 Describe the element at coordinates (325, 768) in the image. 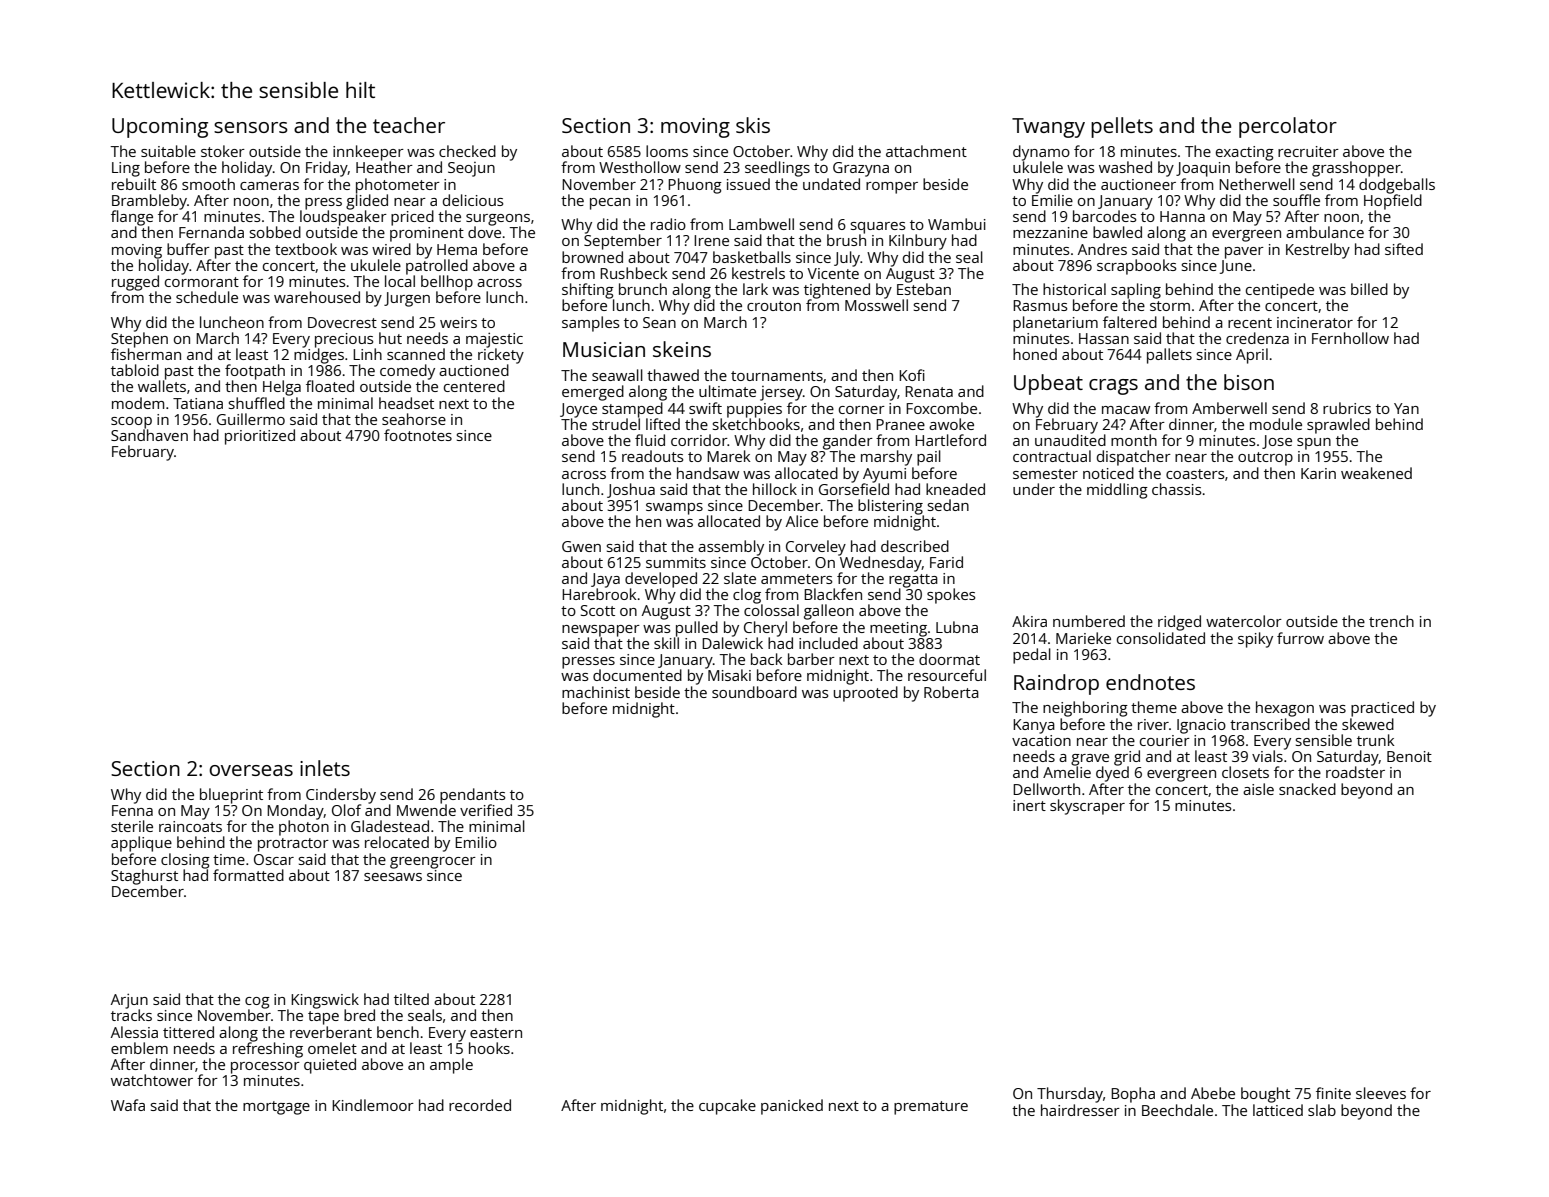

I see `inlets` at that location.
